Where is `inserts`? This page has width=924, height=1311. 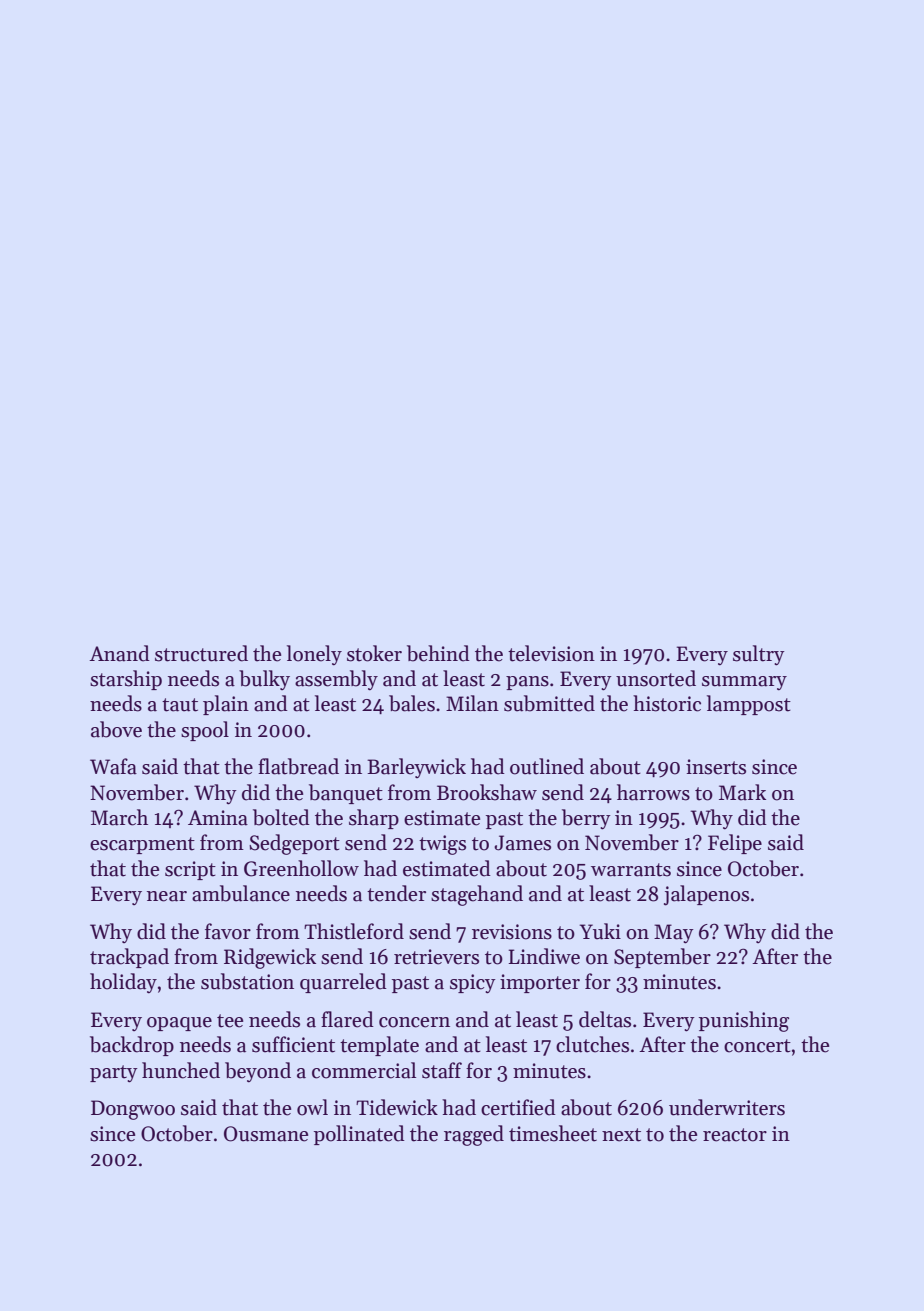 inserts is located at coordinates (716, 767).
